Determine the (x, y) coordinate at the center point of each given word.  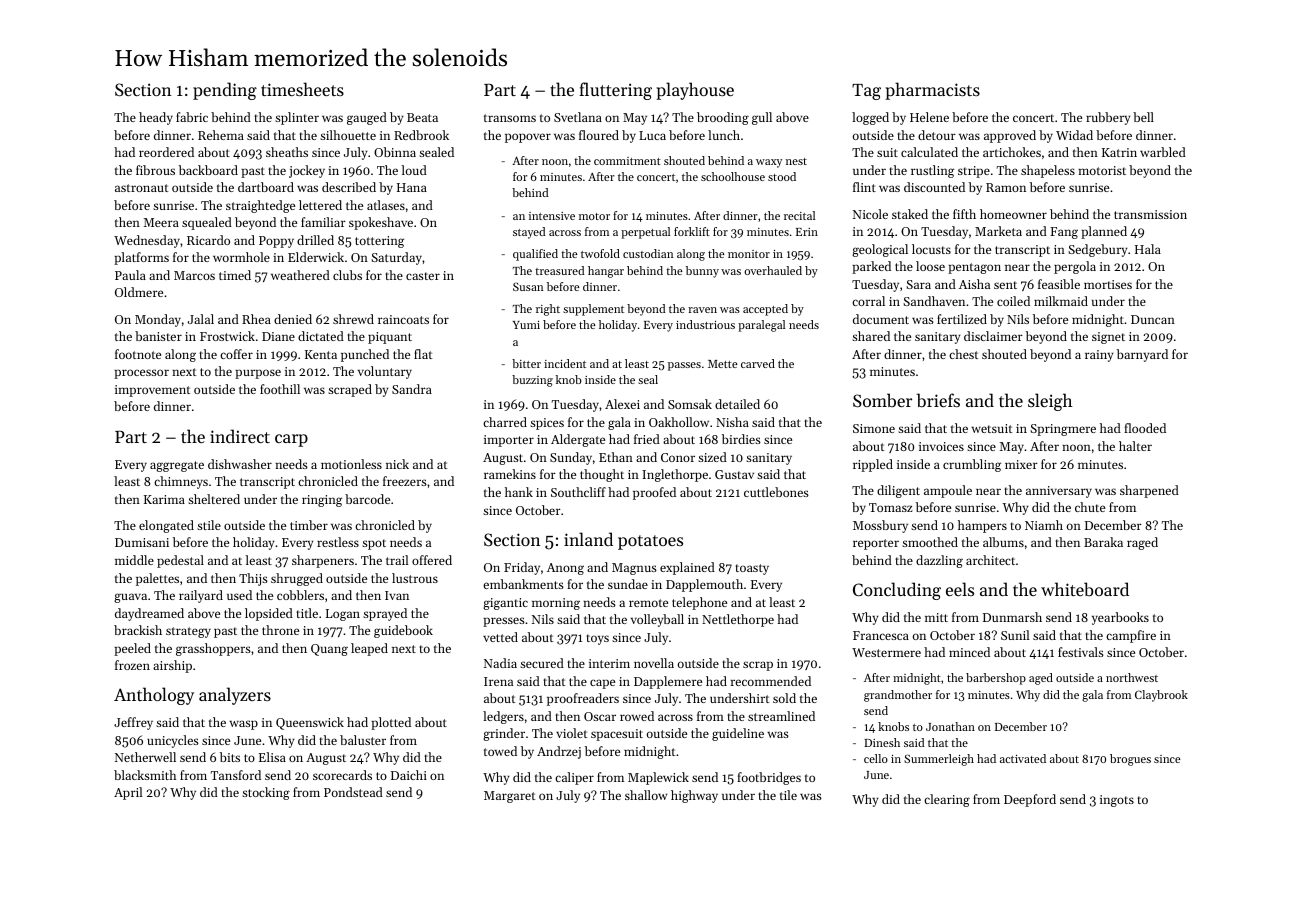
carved (758, 363)
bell (1143, 117)
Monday (158, 320)
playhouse (695, 91)
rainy (1099, 356)
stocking (266, 793)
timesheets (302, 89)
